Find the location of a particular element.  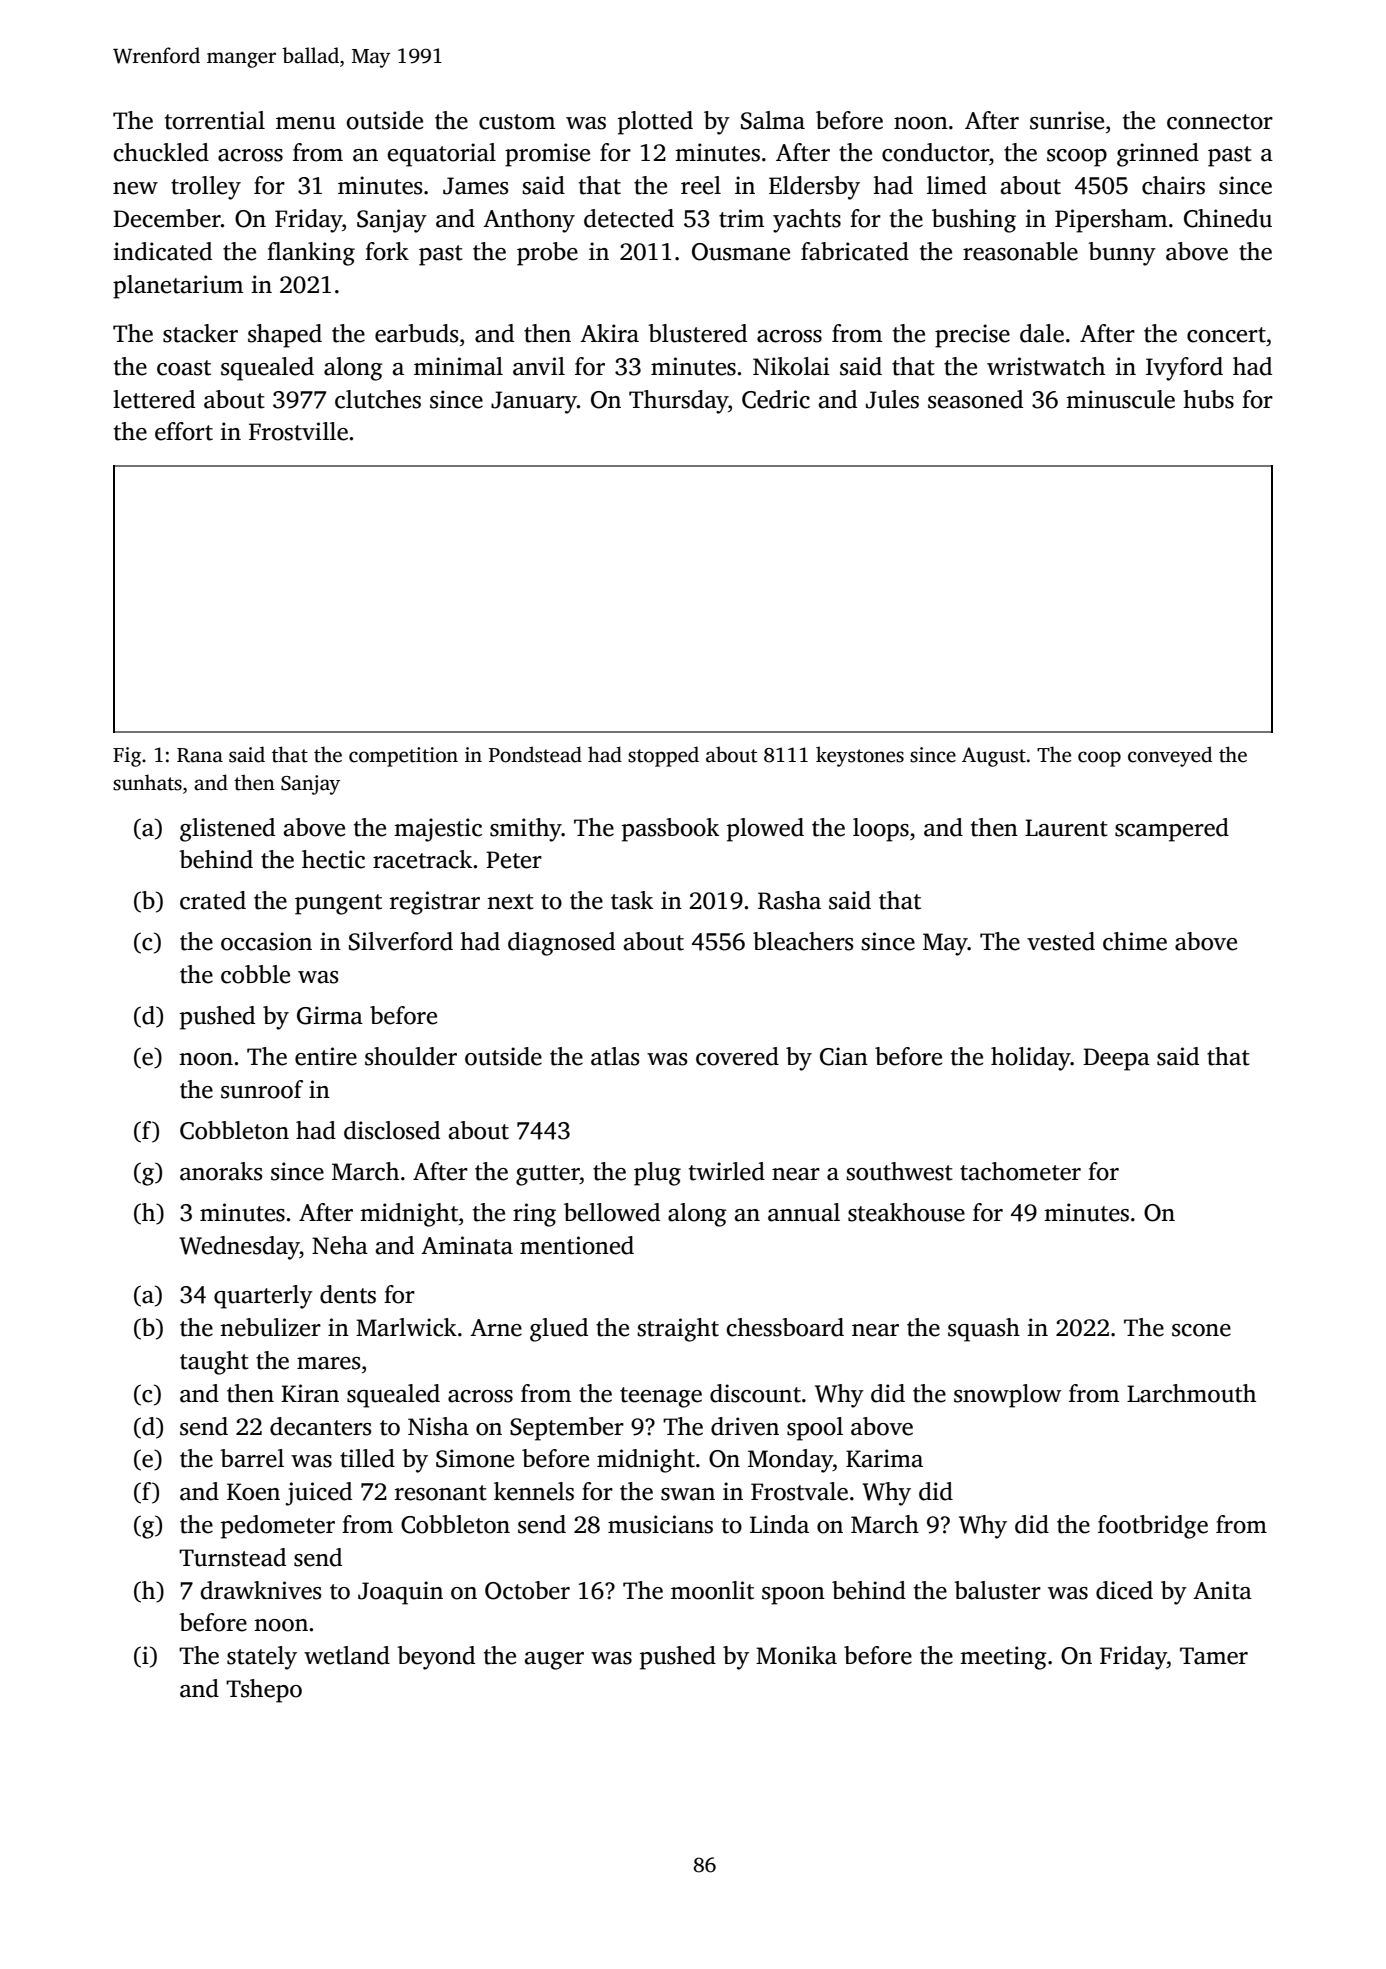

torrential is located at coordinates (215, 120).
